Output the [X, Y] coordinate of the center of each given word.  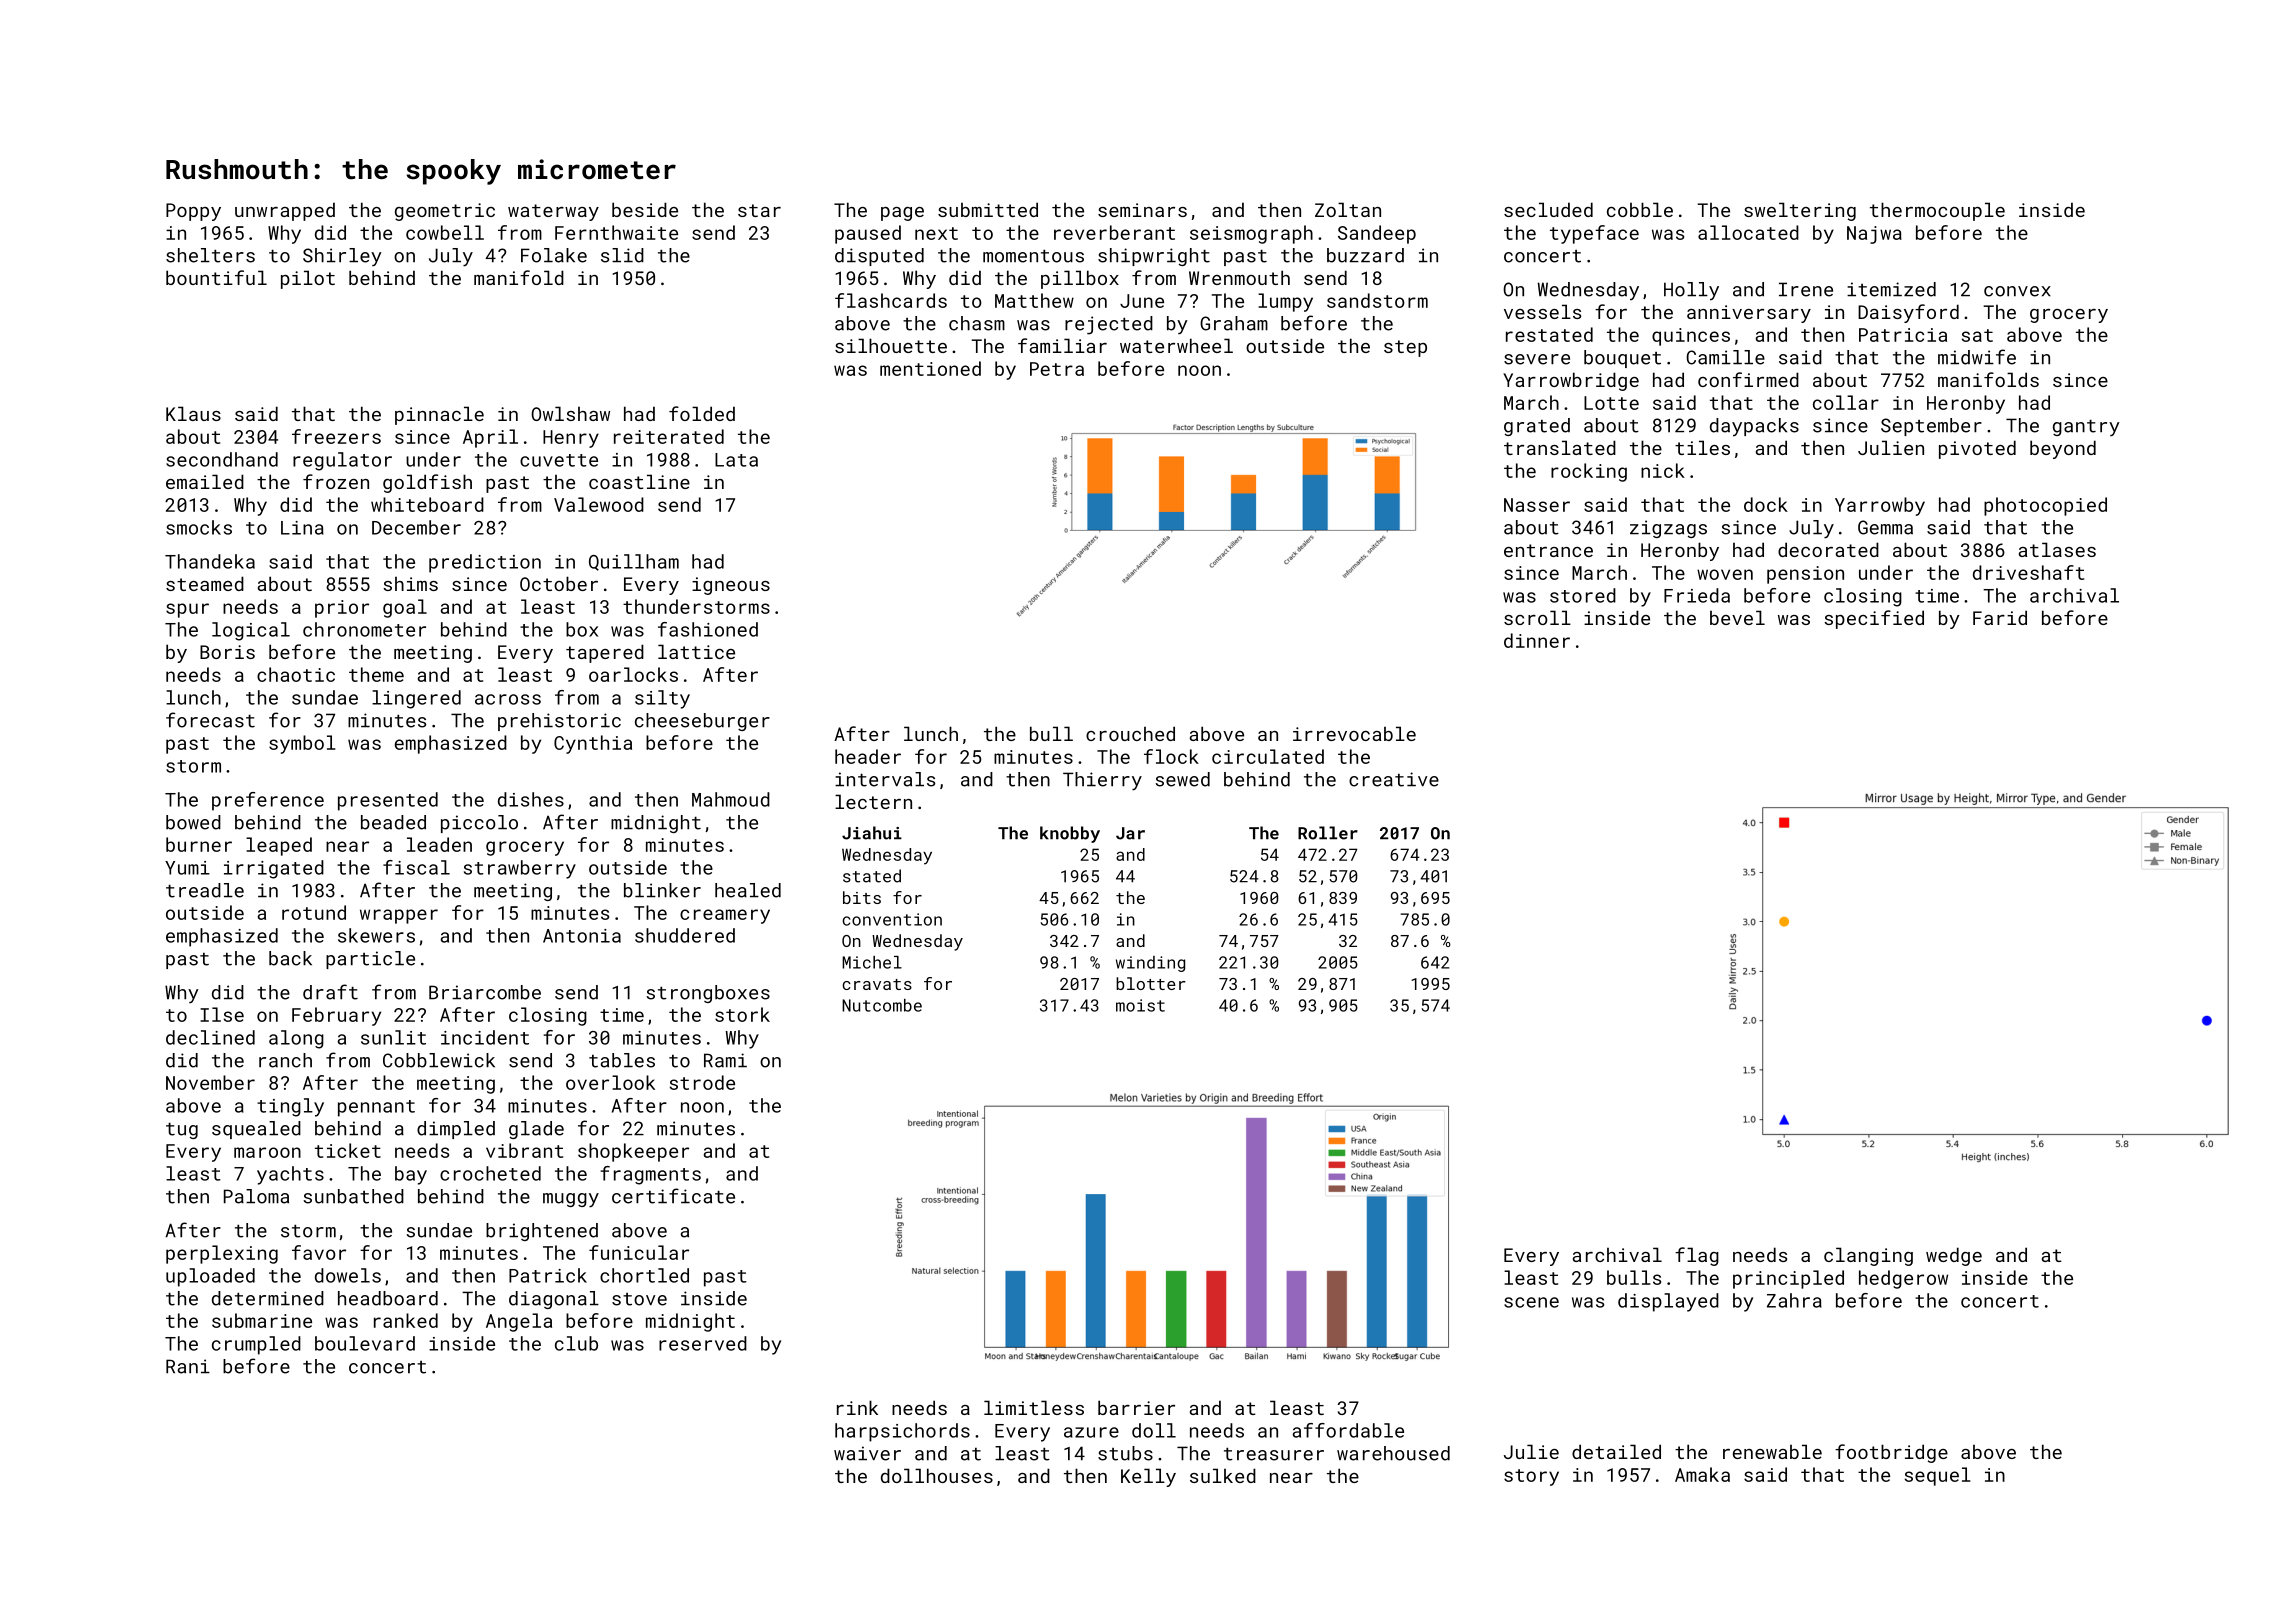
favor [319, 1252]
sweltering [1800, 211]
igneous [731, 586]
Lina [302, 528]
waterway [553, 212]
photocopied [2045, 506]
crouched [1130, 733]
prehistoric [559, 722]
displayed [1668, 1302]
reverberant [1114, 232]
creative [1394, 779]
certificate [673, 1196]
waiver [867, 1453]
